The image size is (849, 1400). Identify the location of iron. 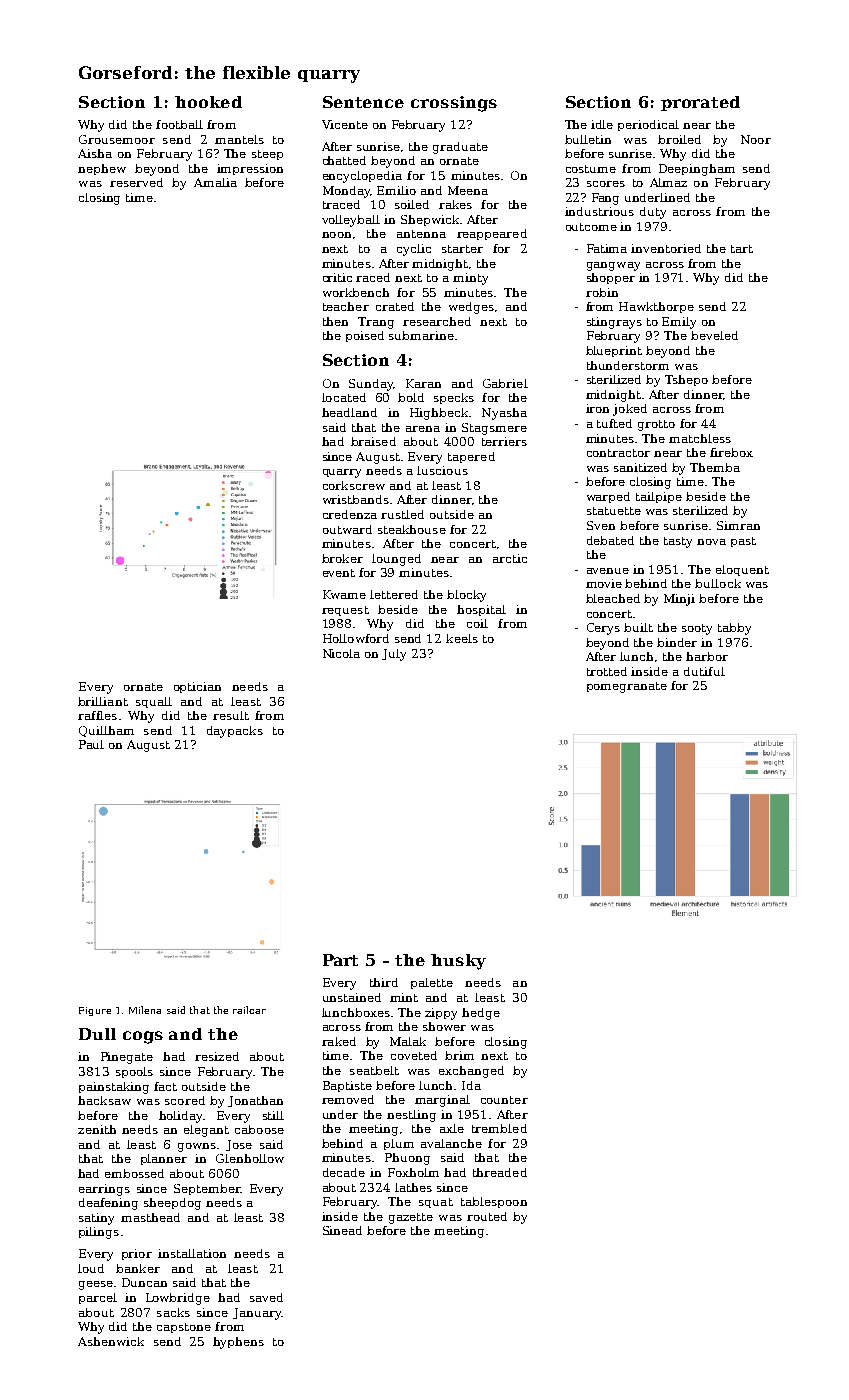
(597, 408).
